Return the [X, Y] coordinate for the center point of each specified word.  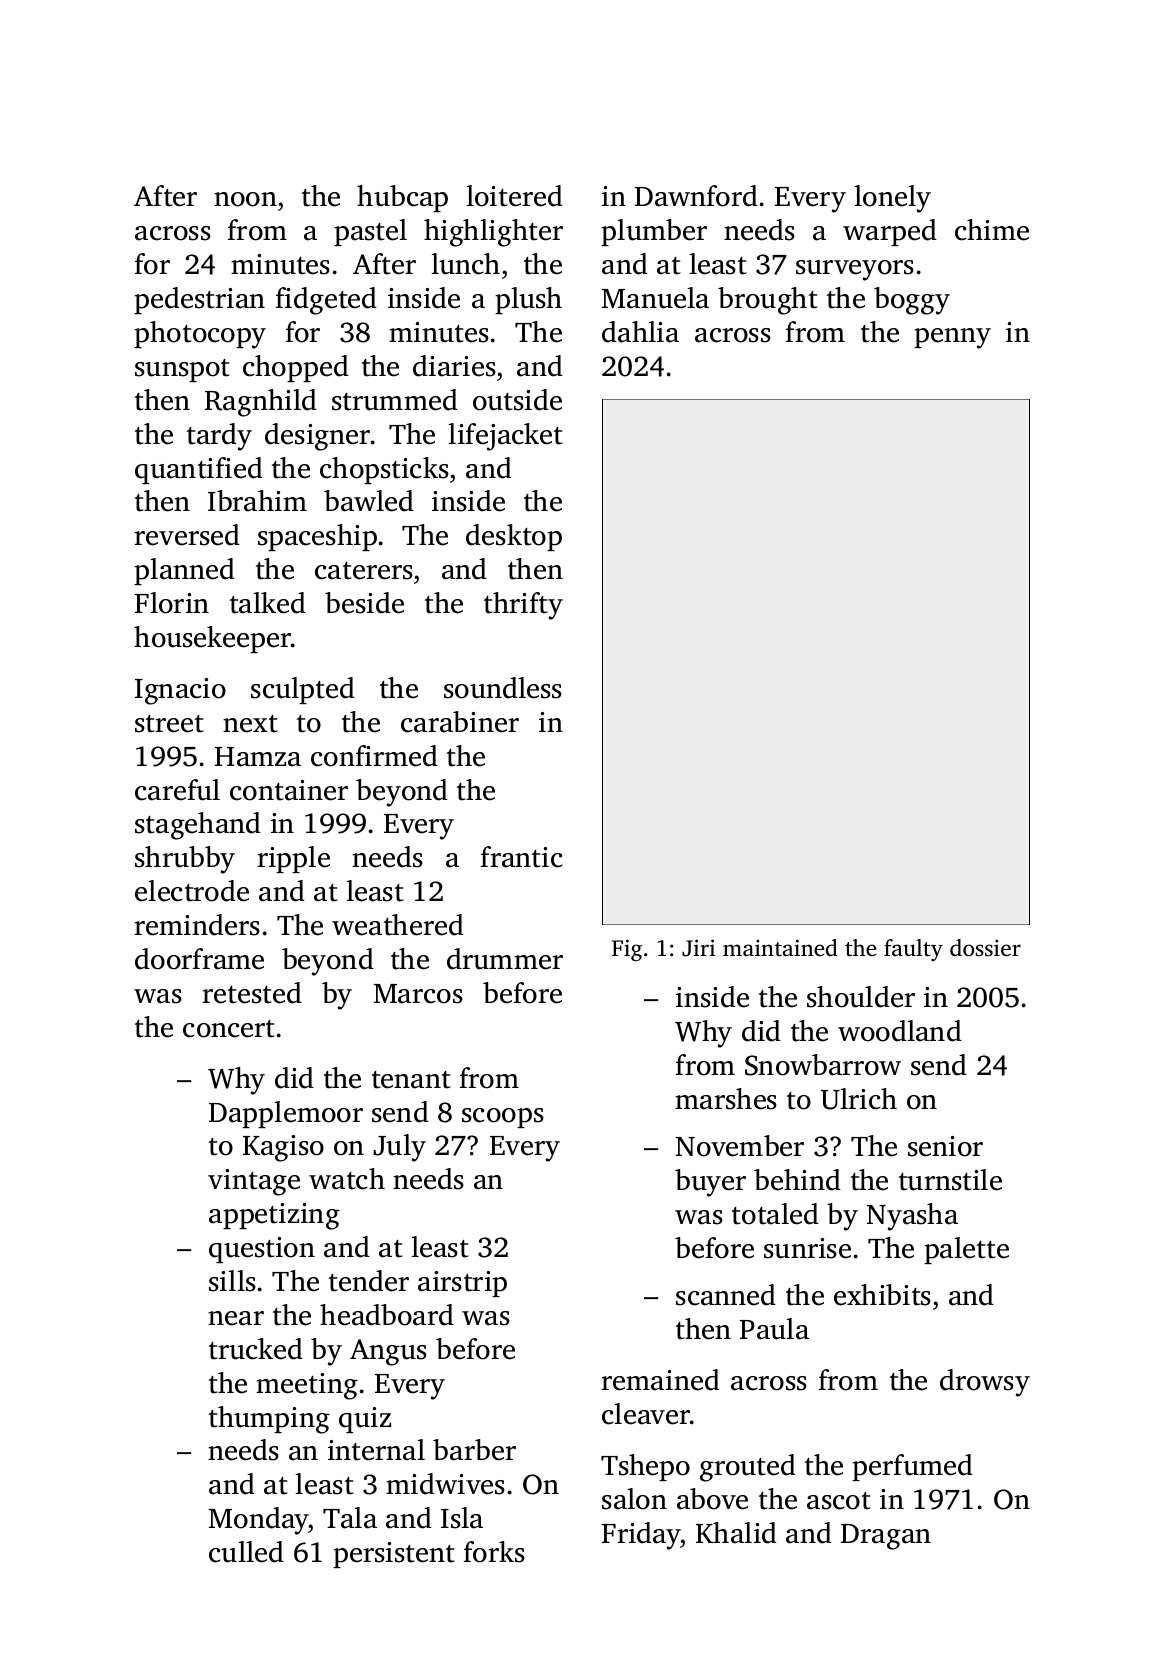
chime [992, 230]
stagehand [198, 826]
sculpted [303, 690]
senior [945, 1146]
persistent [394, 1555]
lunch [466, 264]
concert [229, 1029]
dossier [985, 948]
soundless [503, 688]
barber [474, 1450]
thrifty [523, 606]
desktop [514, 537]
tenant [411, 1080]
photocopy [200, 335]
